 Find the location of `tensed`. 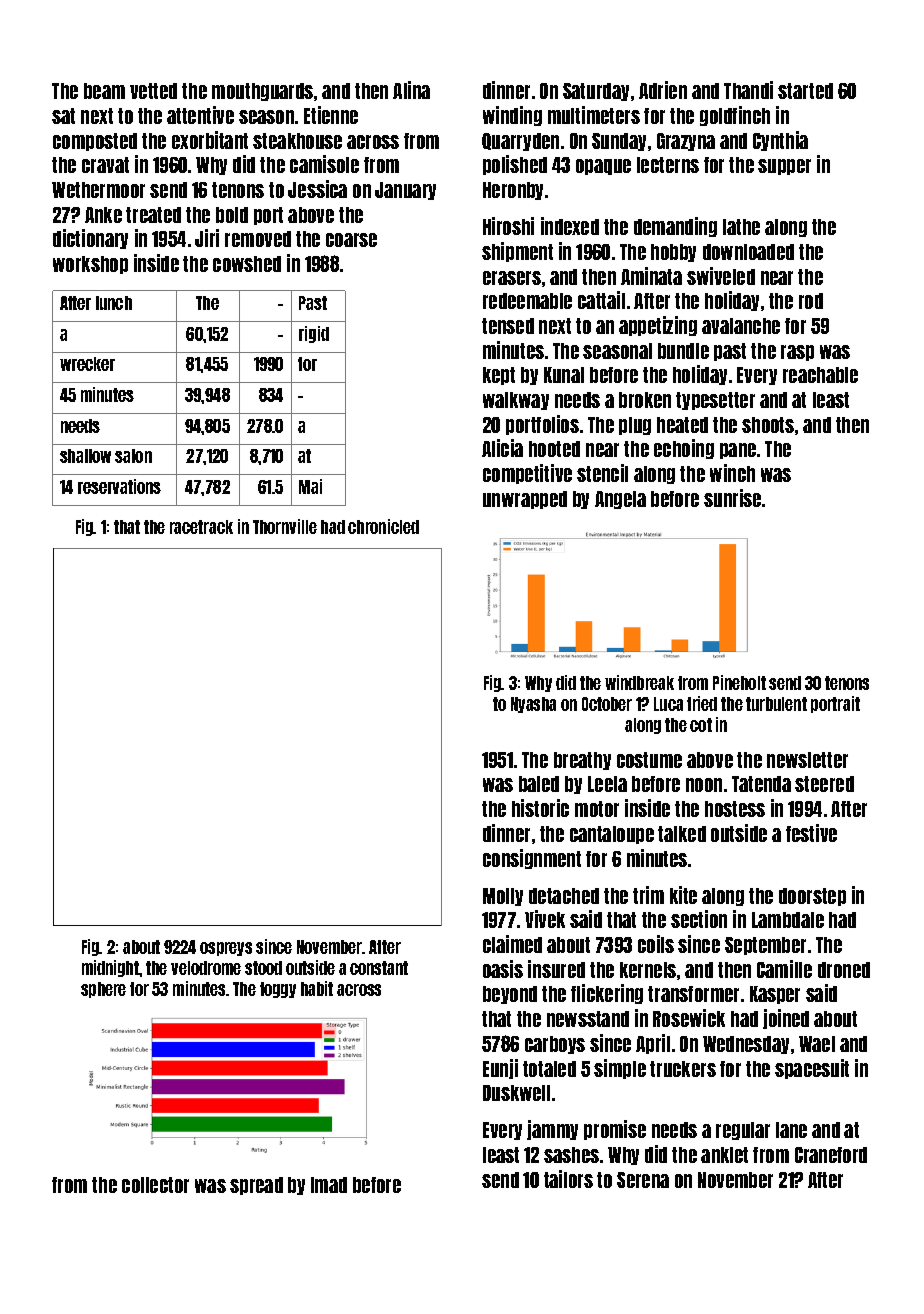

tensed is located at coordinates (508, 326).
